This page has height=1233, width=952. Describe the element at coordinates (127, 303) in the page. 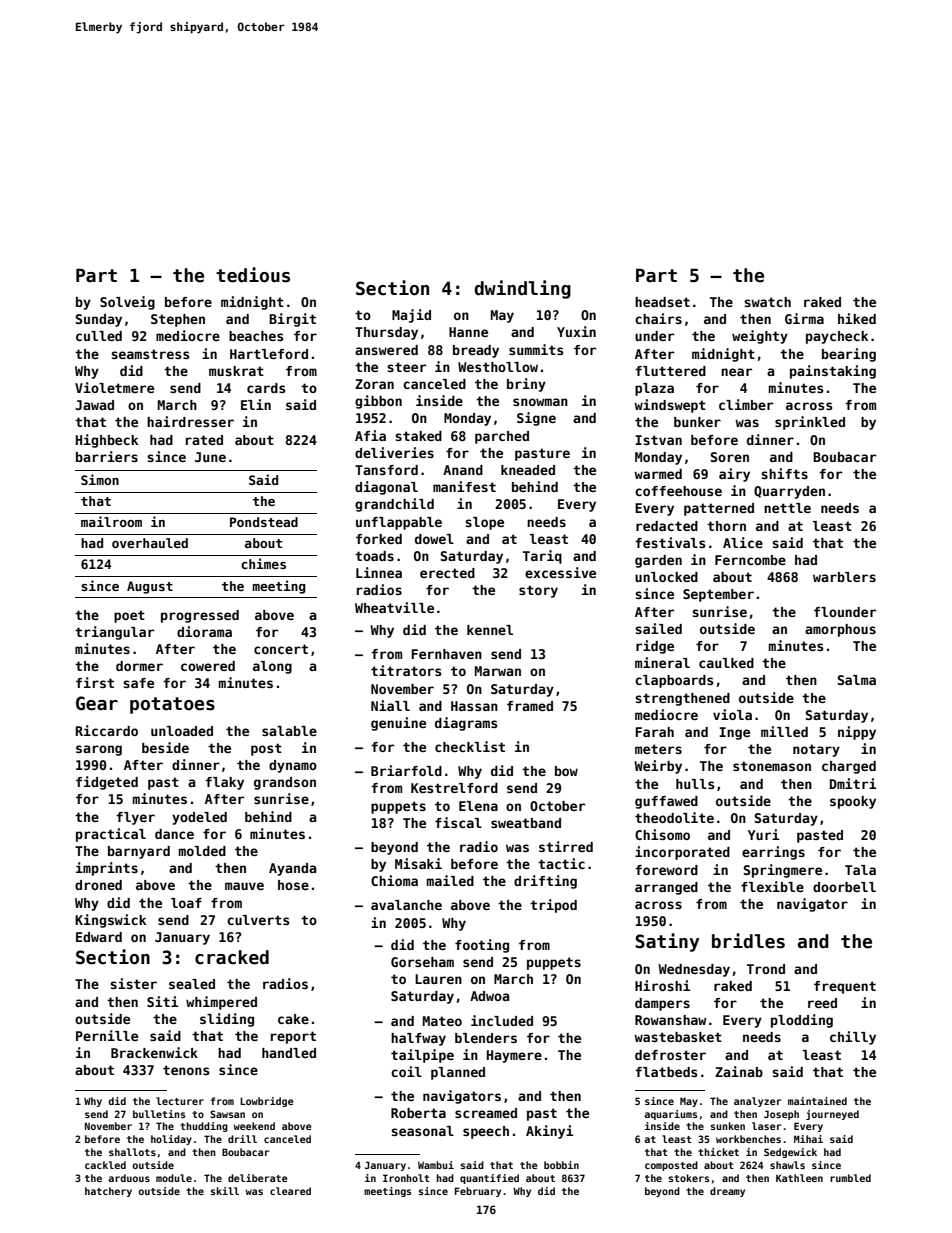

I see `Solveig` at that location.
